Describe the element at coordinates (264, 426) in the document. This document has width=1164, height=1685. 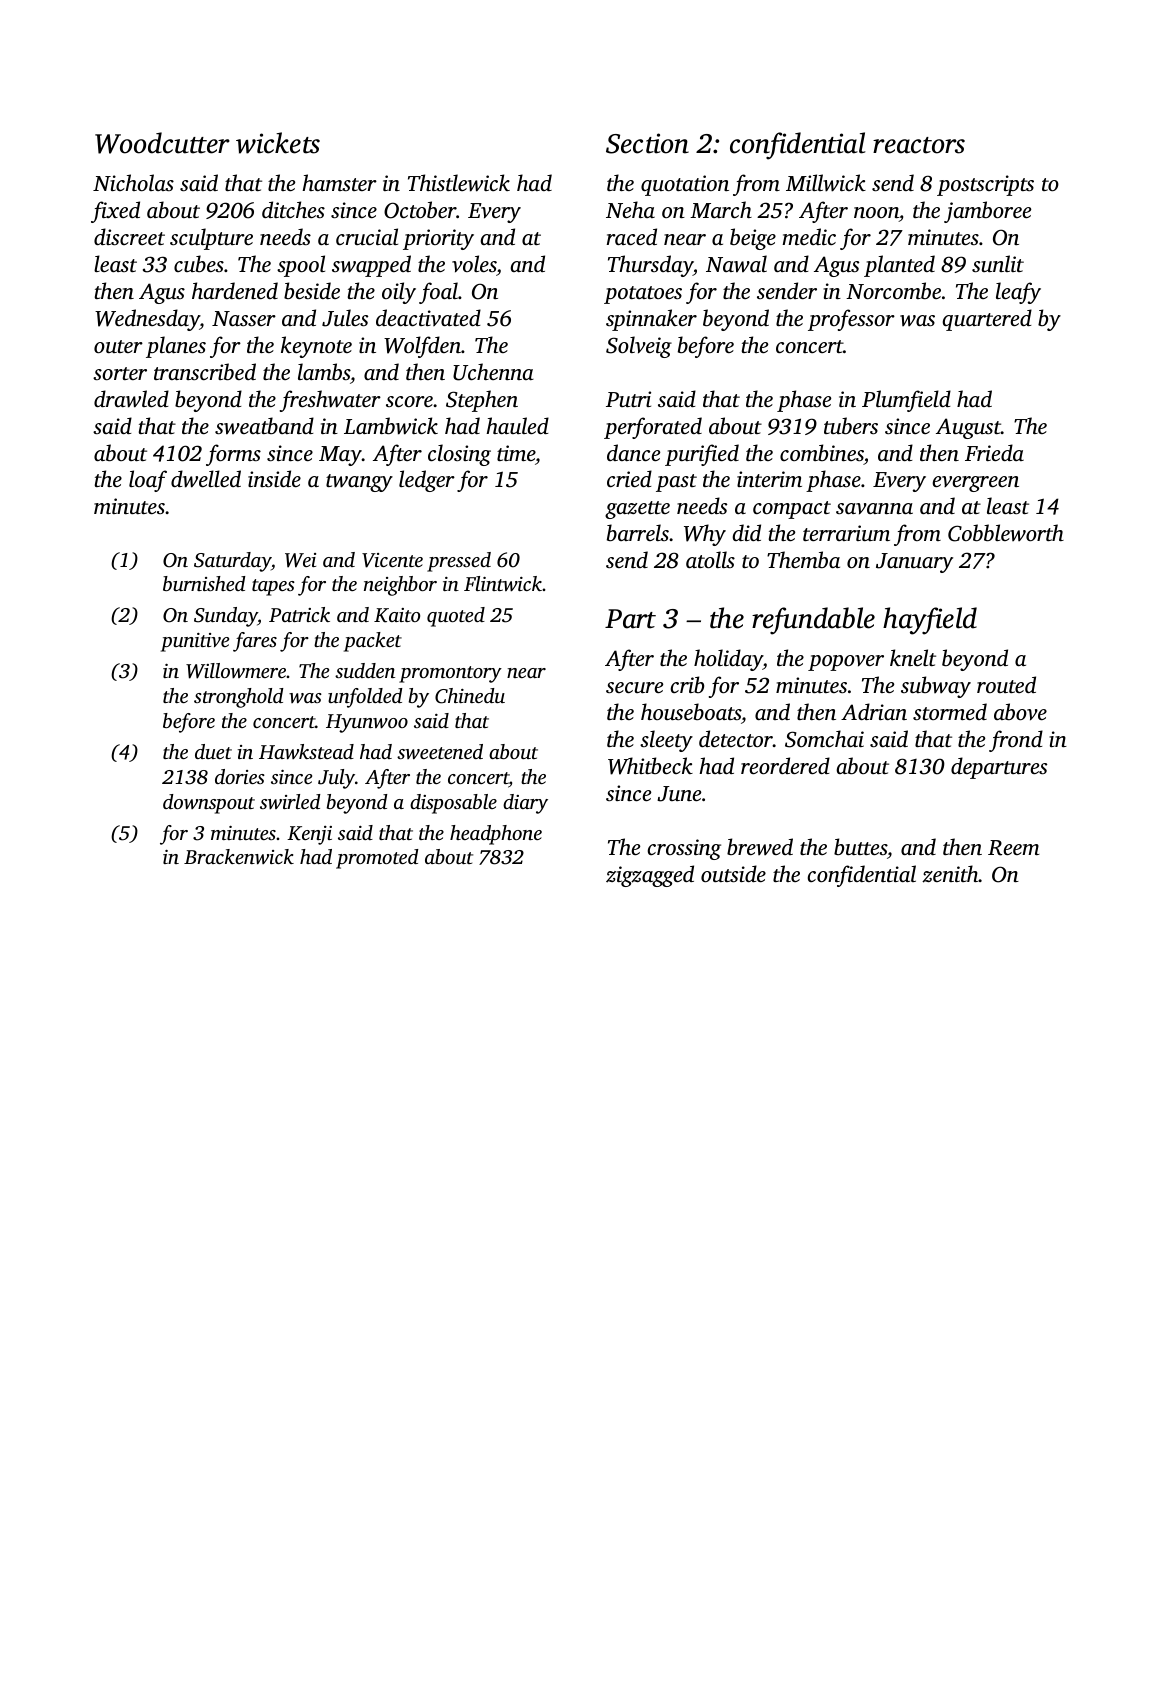
I see `sweatband` at that location.
